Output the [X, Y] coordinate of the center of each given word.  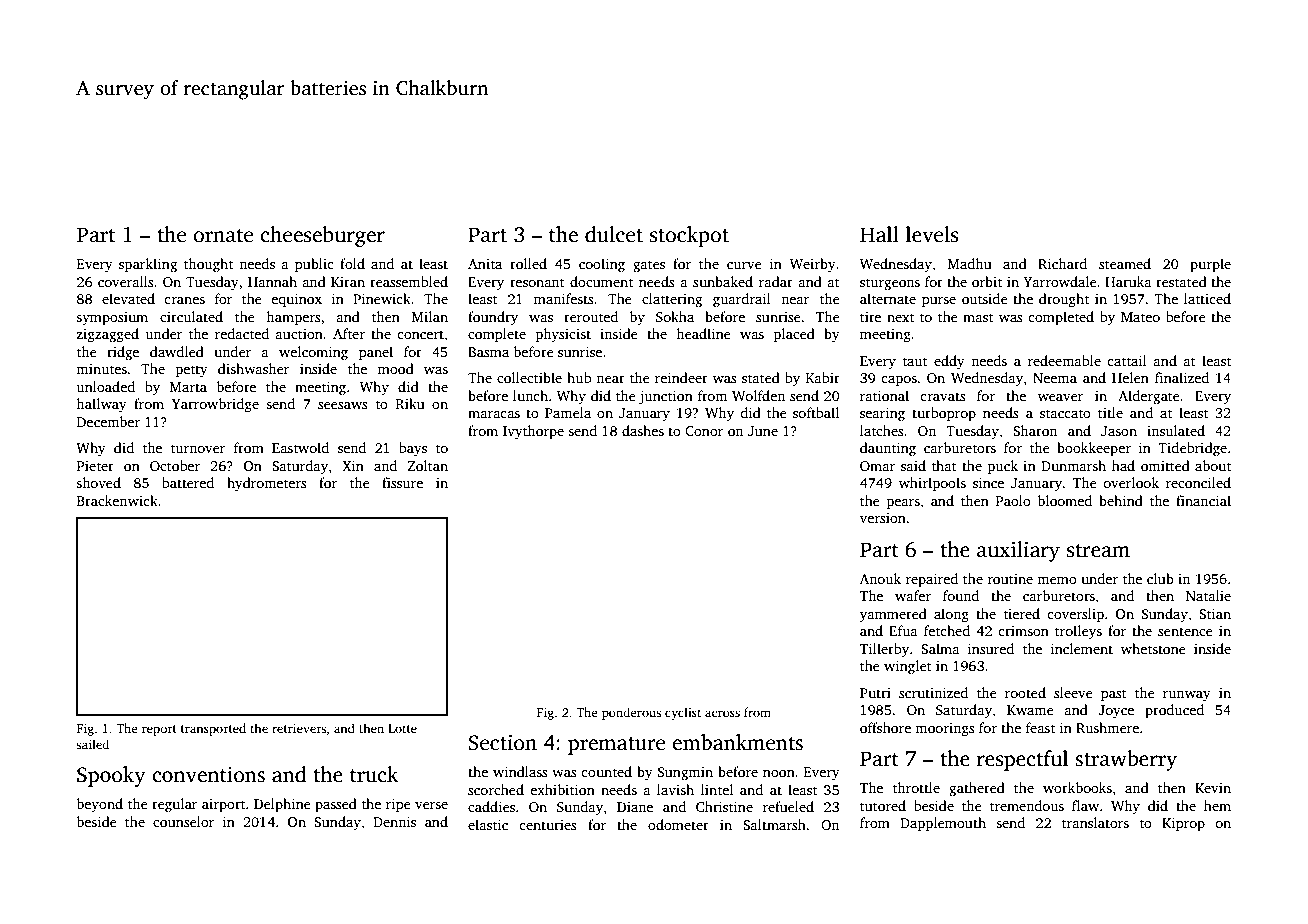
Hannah [272, 281]
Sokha [675, 316]
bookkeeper [1094, 449]
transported [213, 729]
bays [413, 449]
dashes [643, 430]
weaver [1060, 397]
